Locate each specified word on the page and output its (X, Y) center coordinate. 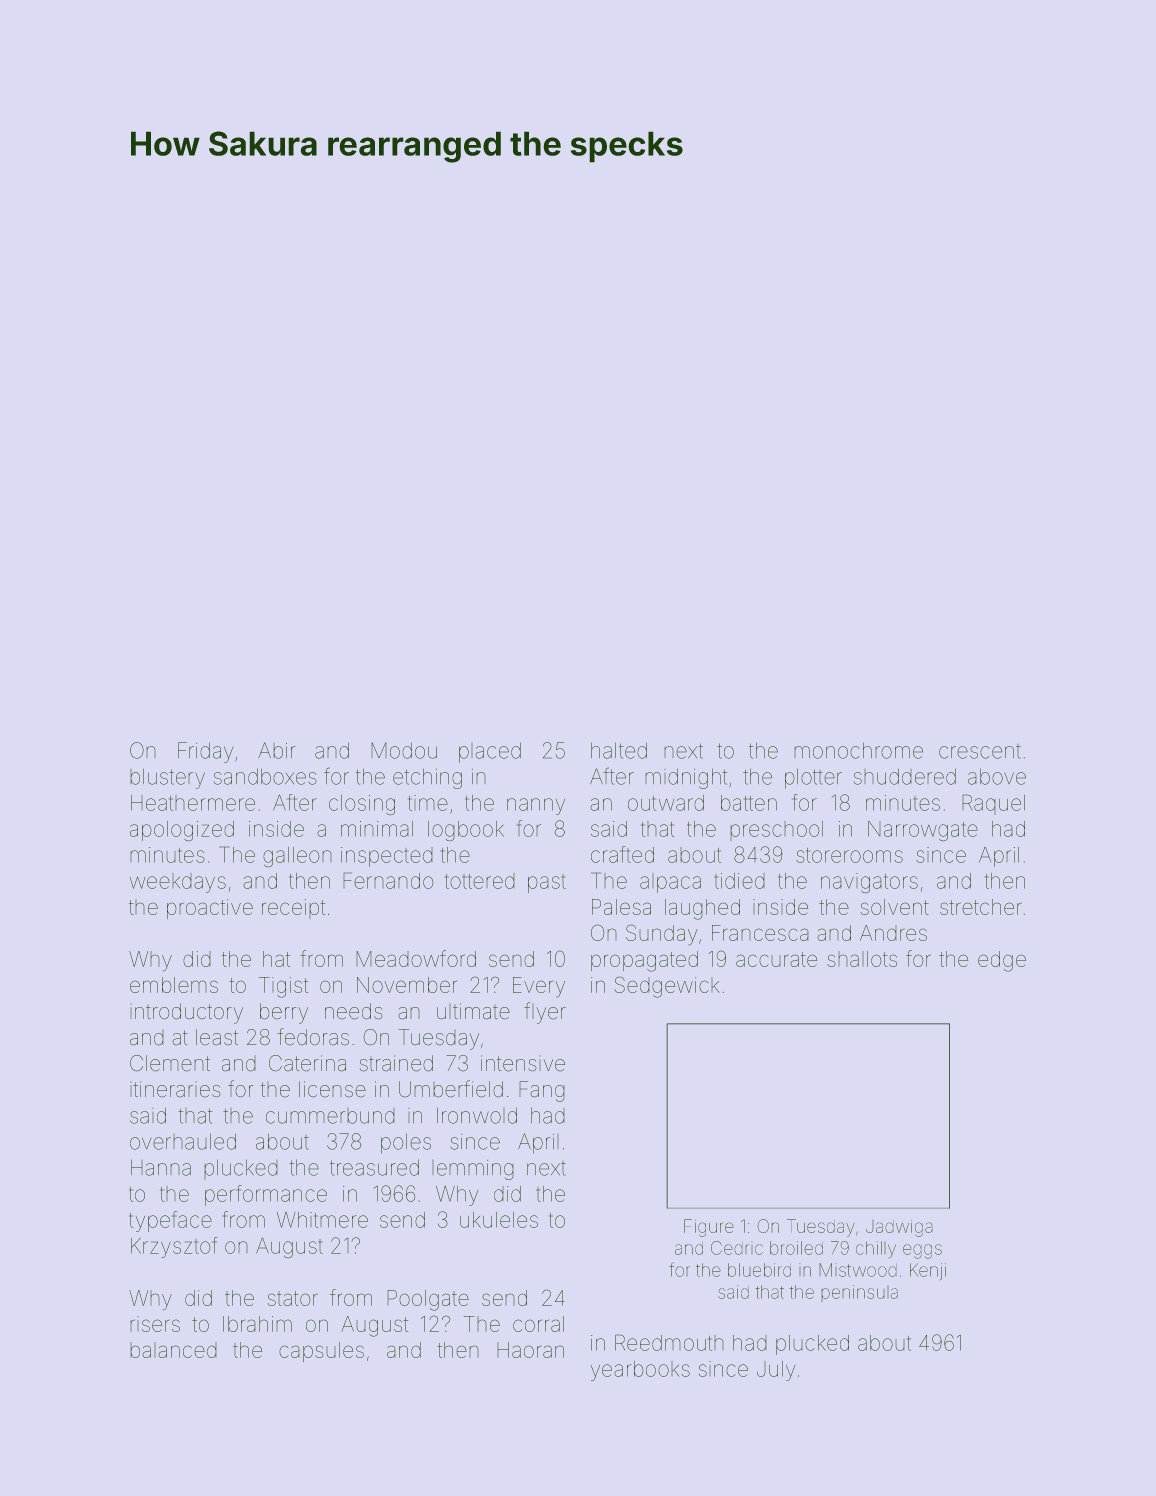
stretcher (981, 907)
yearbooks (640, 1371)
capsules (321, 1352)
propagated (644, 961)
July (776, 1371)
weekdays (178, 883)
